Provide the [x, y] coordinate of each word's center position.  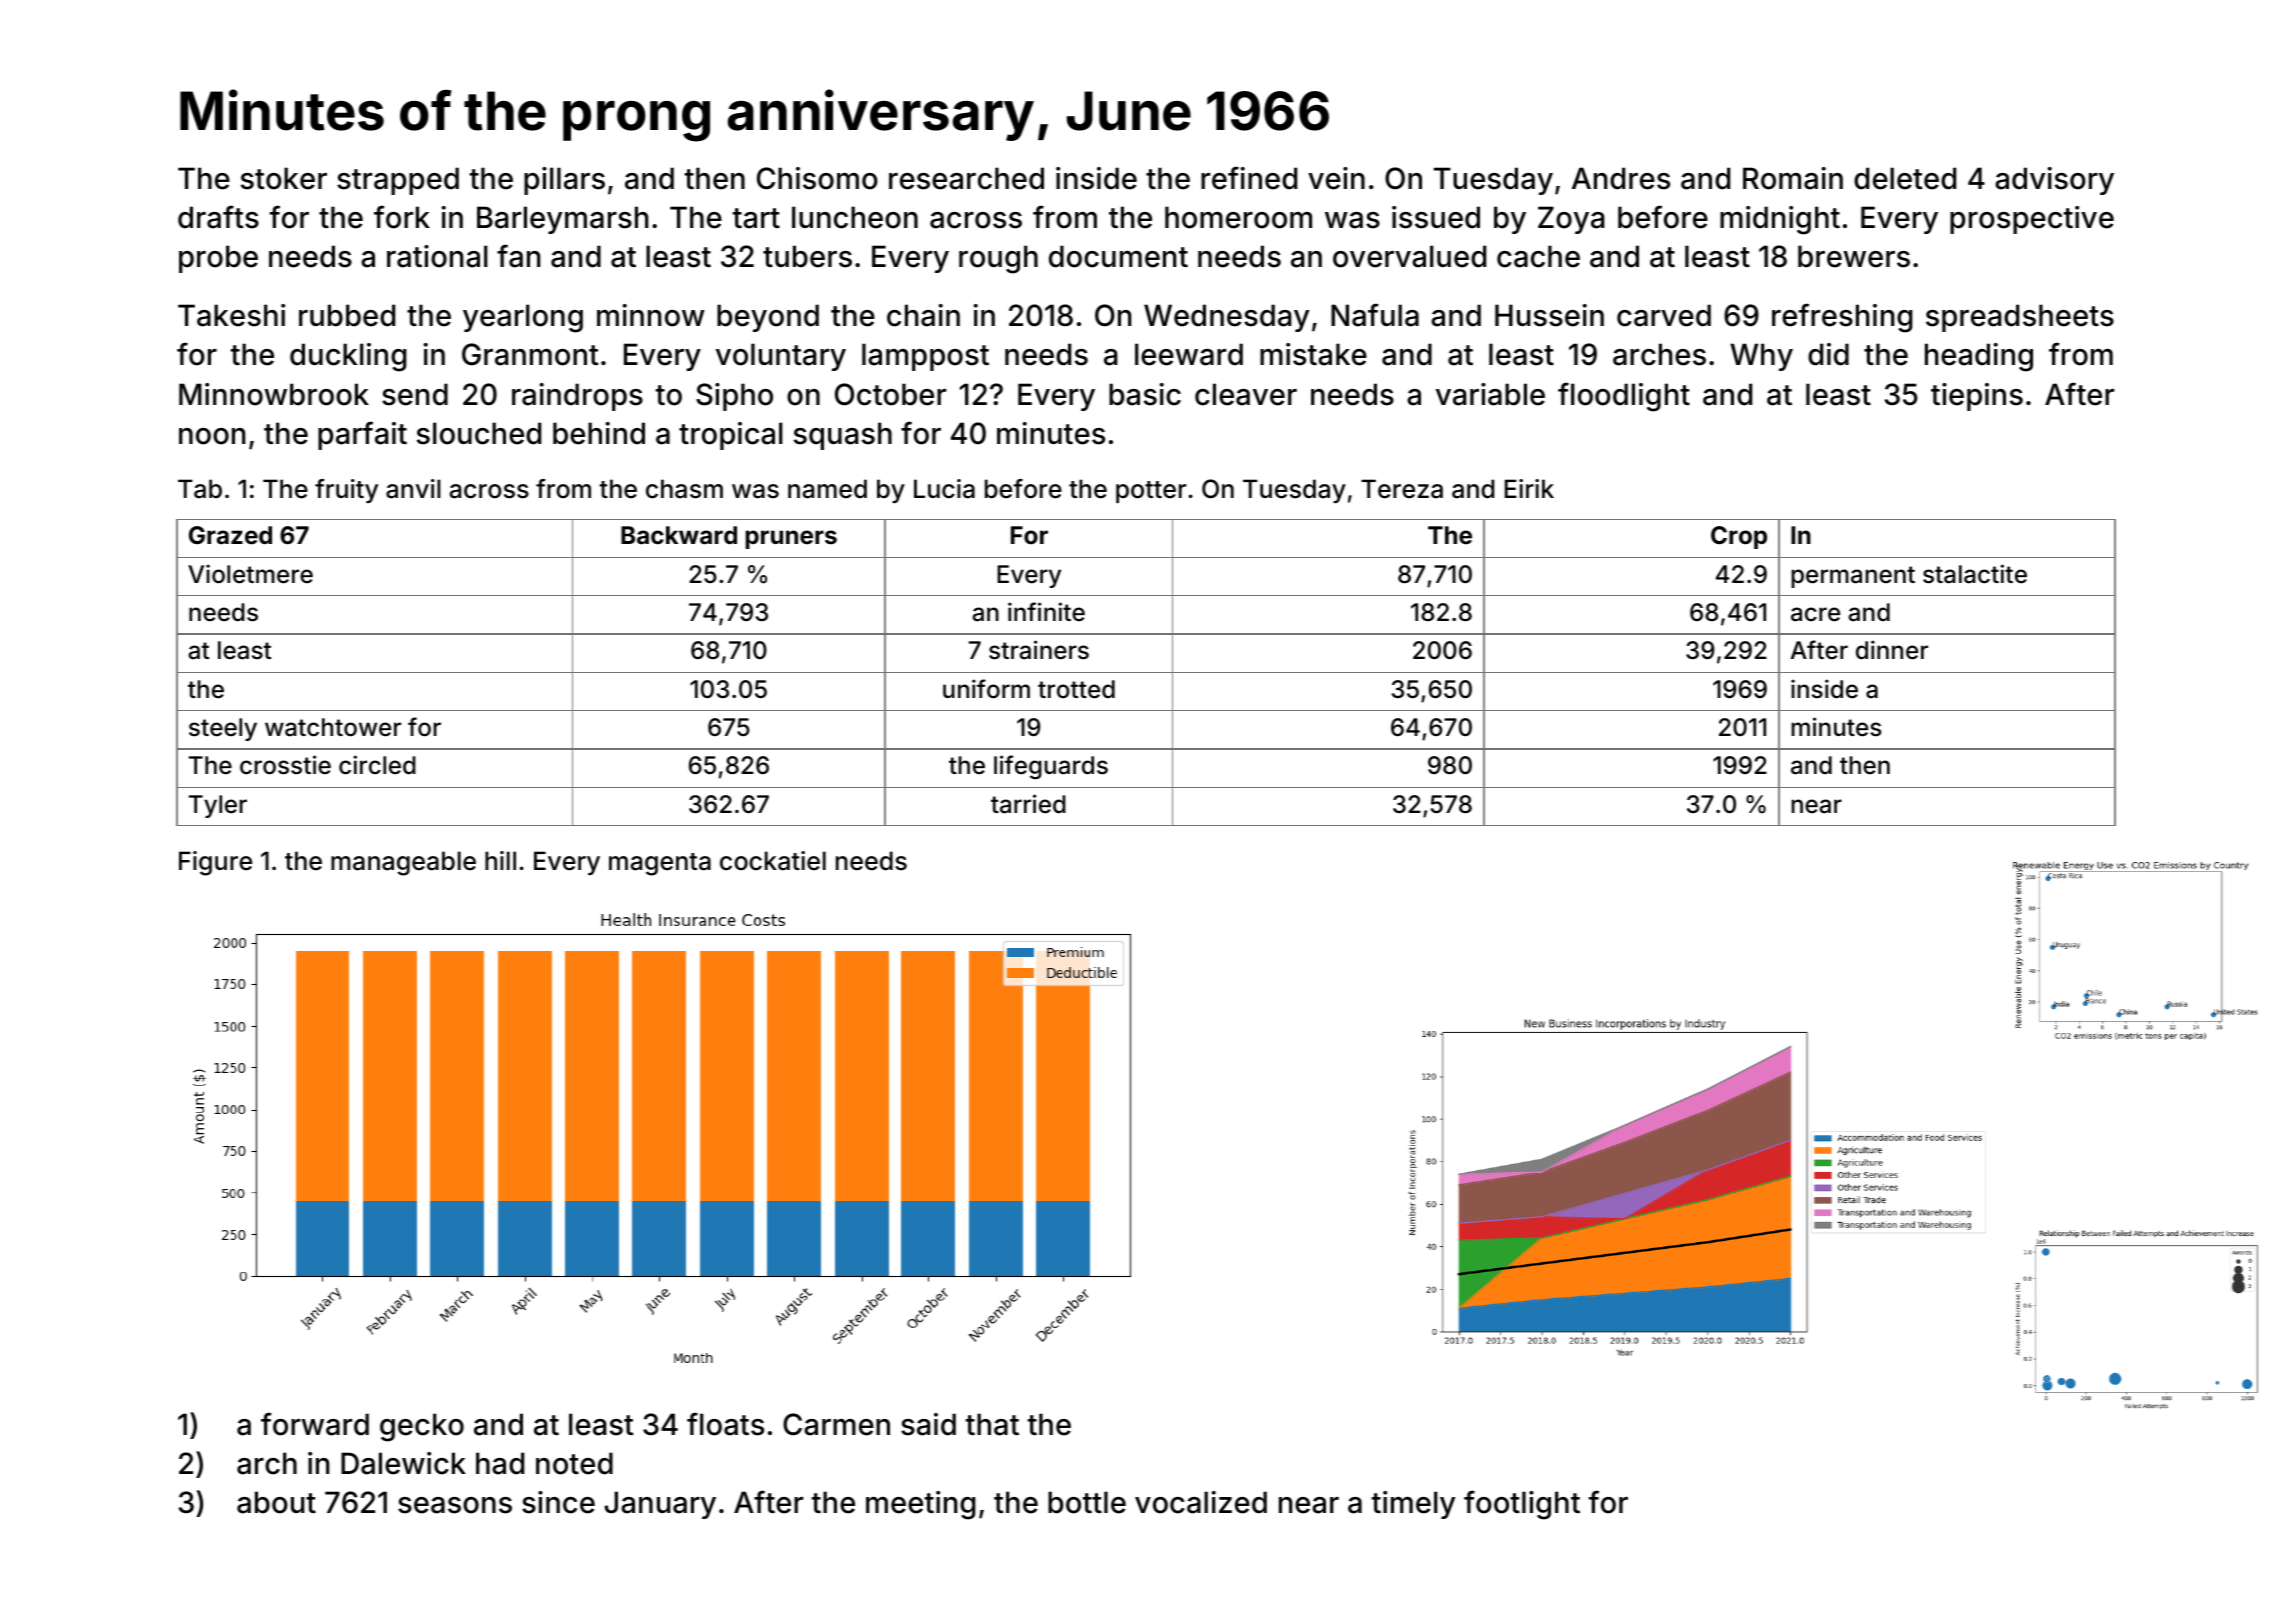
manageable [403, 863]
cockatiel [773, 861]
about [276, 1502]
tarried [1028, 804]
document [1118, 256]
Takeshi [231, 315]
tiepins [1977, 397]
